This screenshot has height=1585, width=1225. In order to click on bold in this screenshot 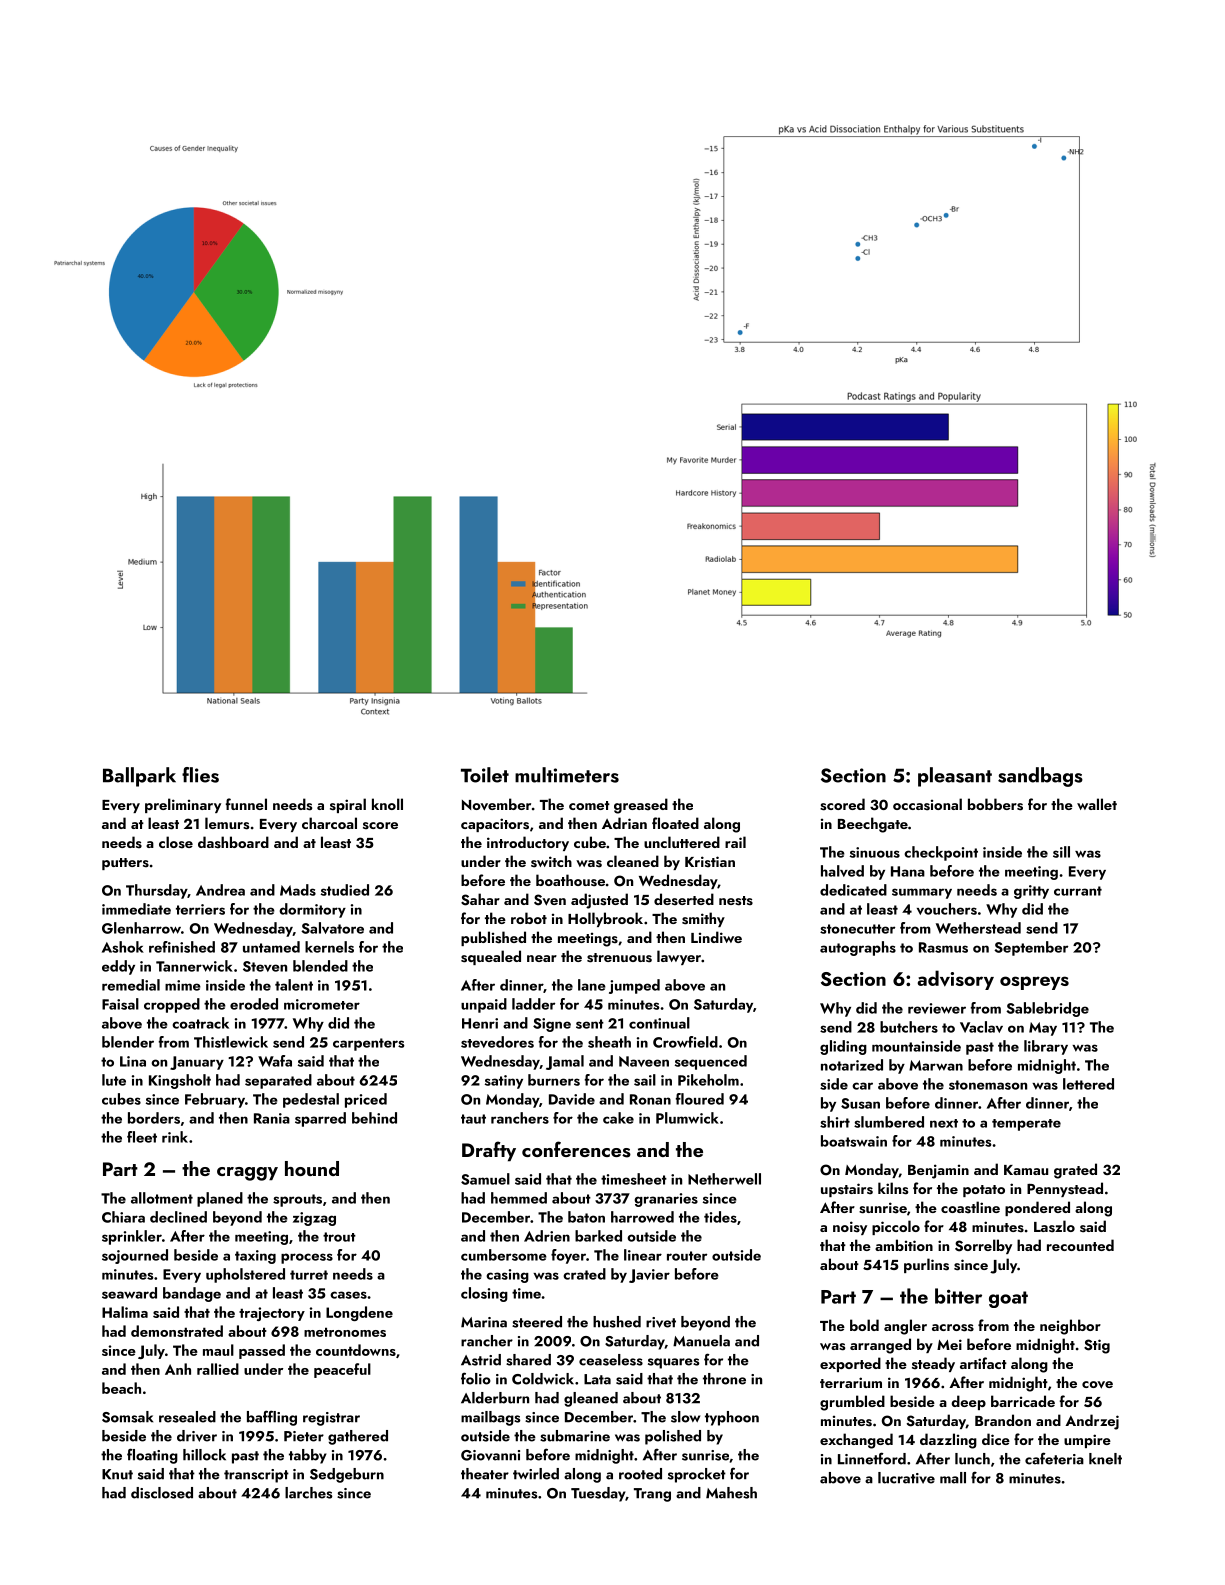, I will do `click(864, 1325)`.
